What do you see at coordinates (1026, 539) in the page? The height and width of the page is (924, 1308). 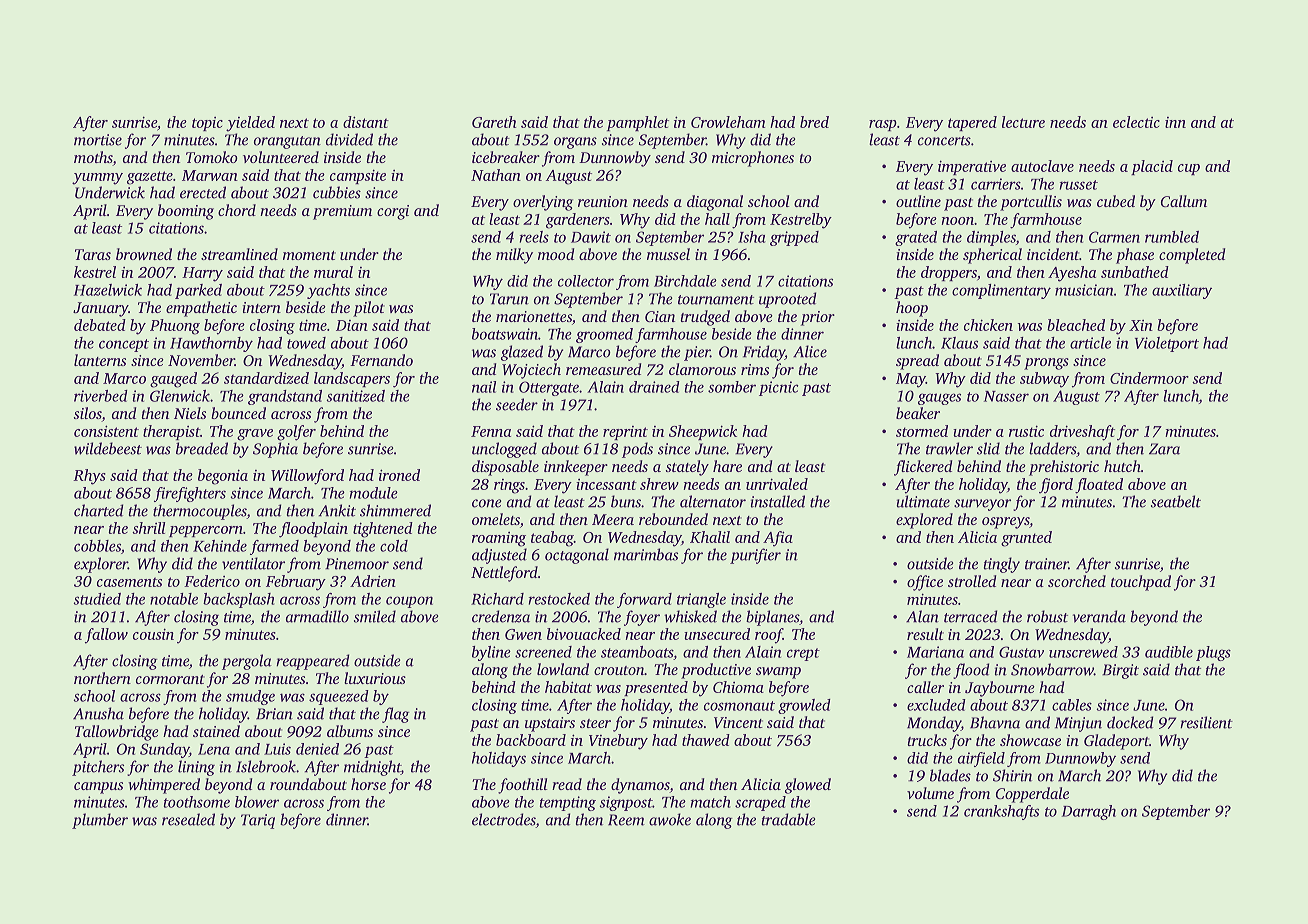 I see `grunted` at bounding box center [1026, 539].
